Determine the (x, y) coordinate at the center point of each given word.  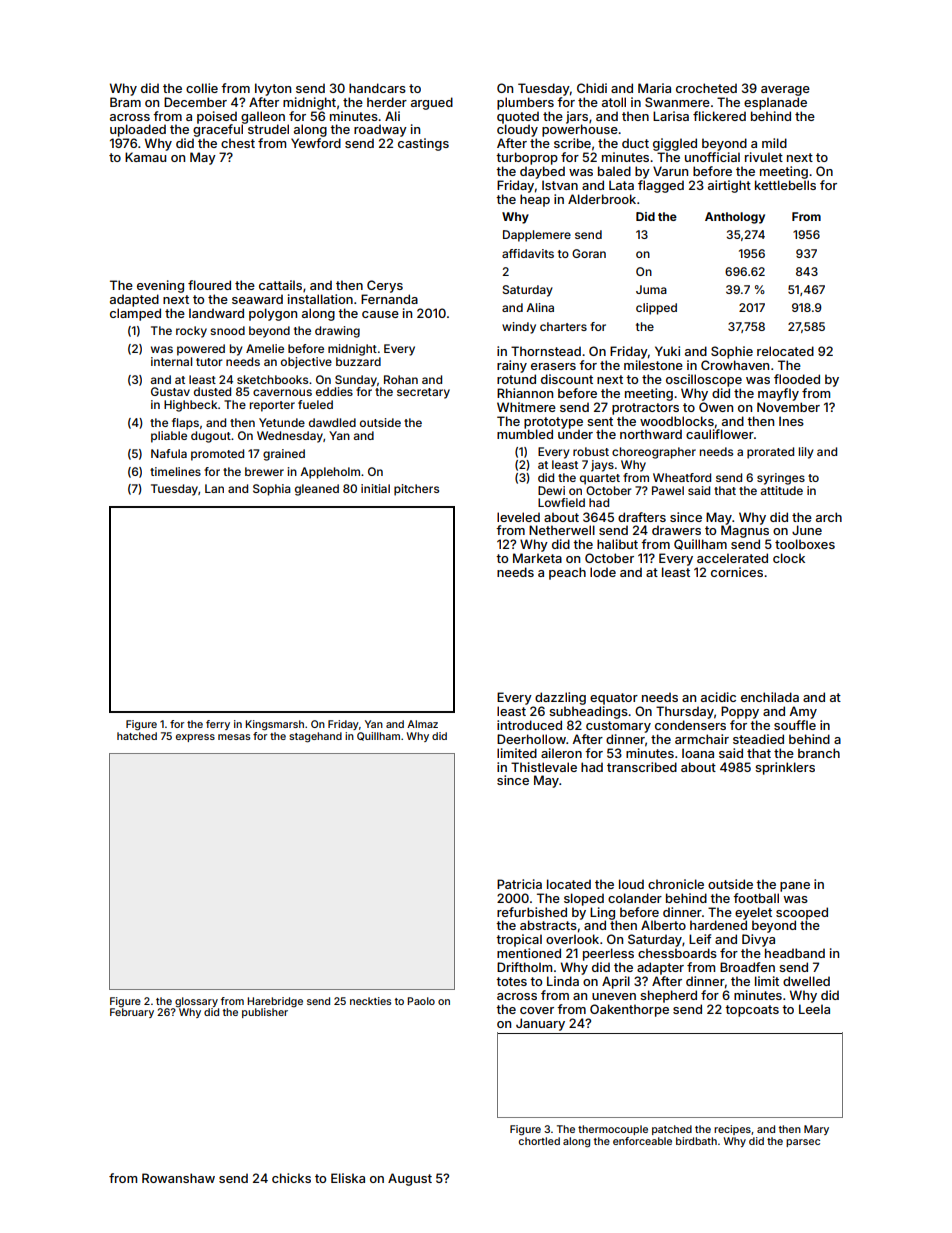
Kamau (145, 157)
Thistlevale (544, 767)
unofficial (712, 157)
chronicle (676, 884)
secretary (423, 393)
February (132, 1013)
